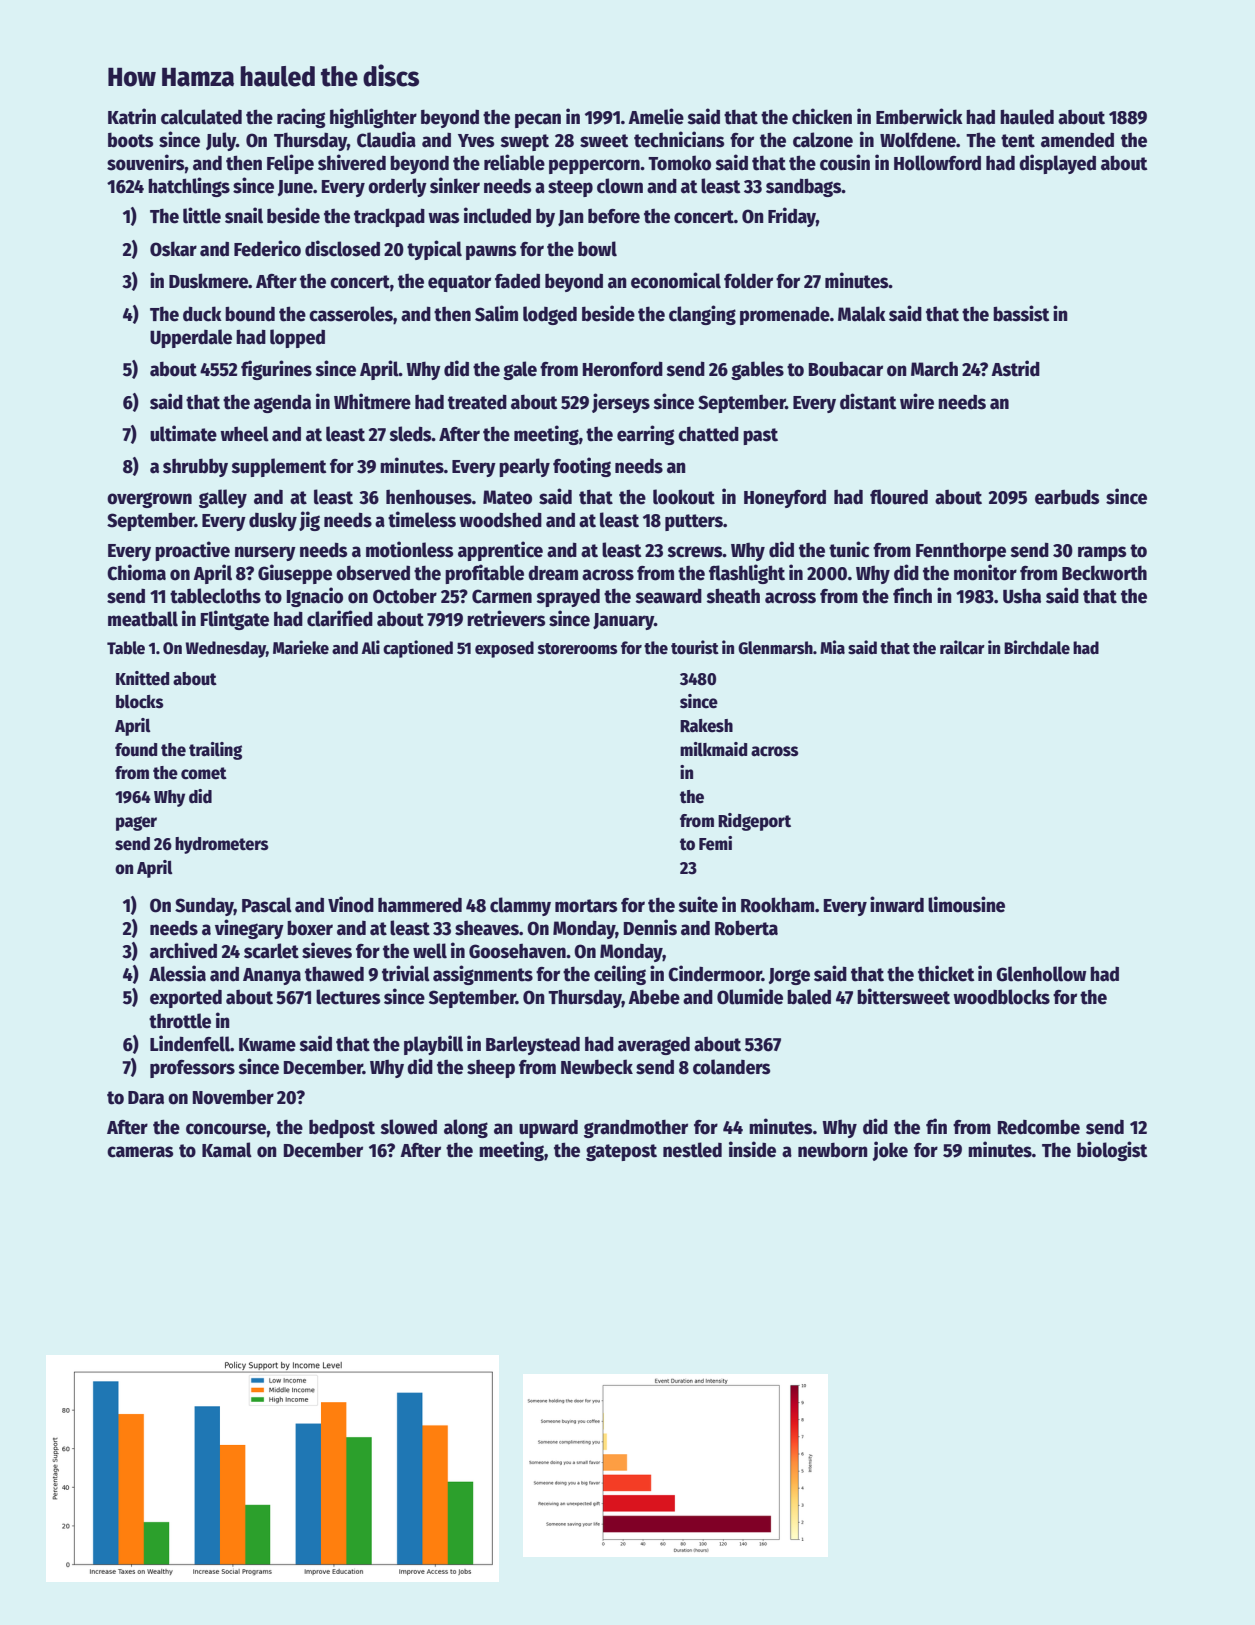 The height and width of the screenshot is (1625, 1255). What do you see at coordinates (760, 436) in the screenshot?
I see `past` at bounding box center [760, 436].
